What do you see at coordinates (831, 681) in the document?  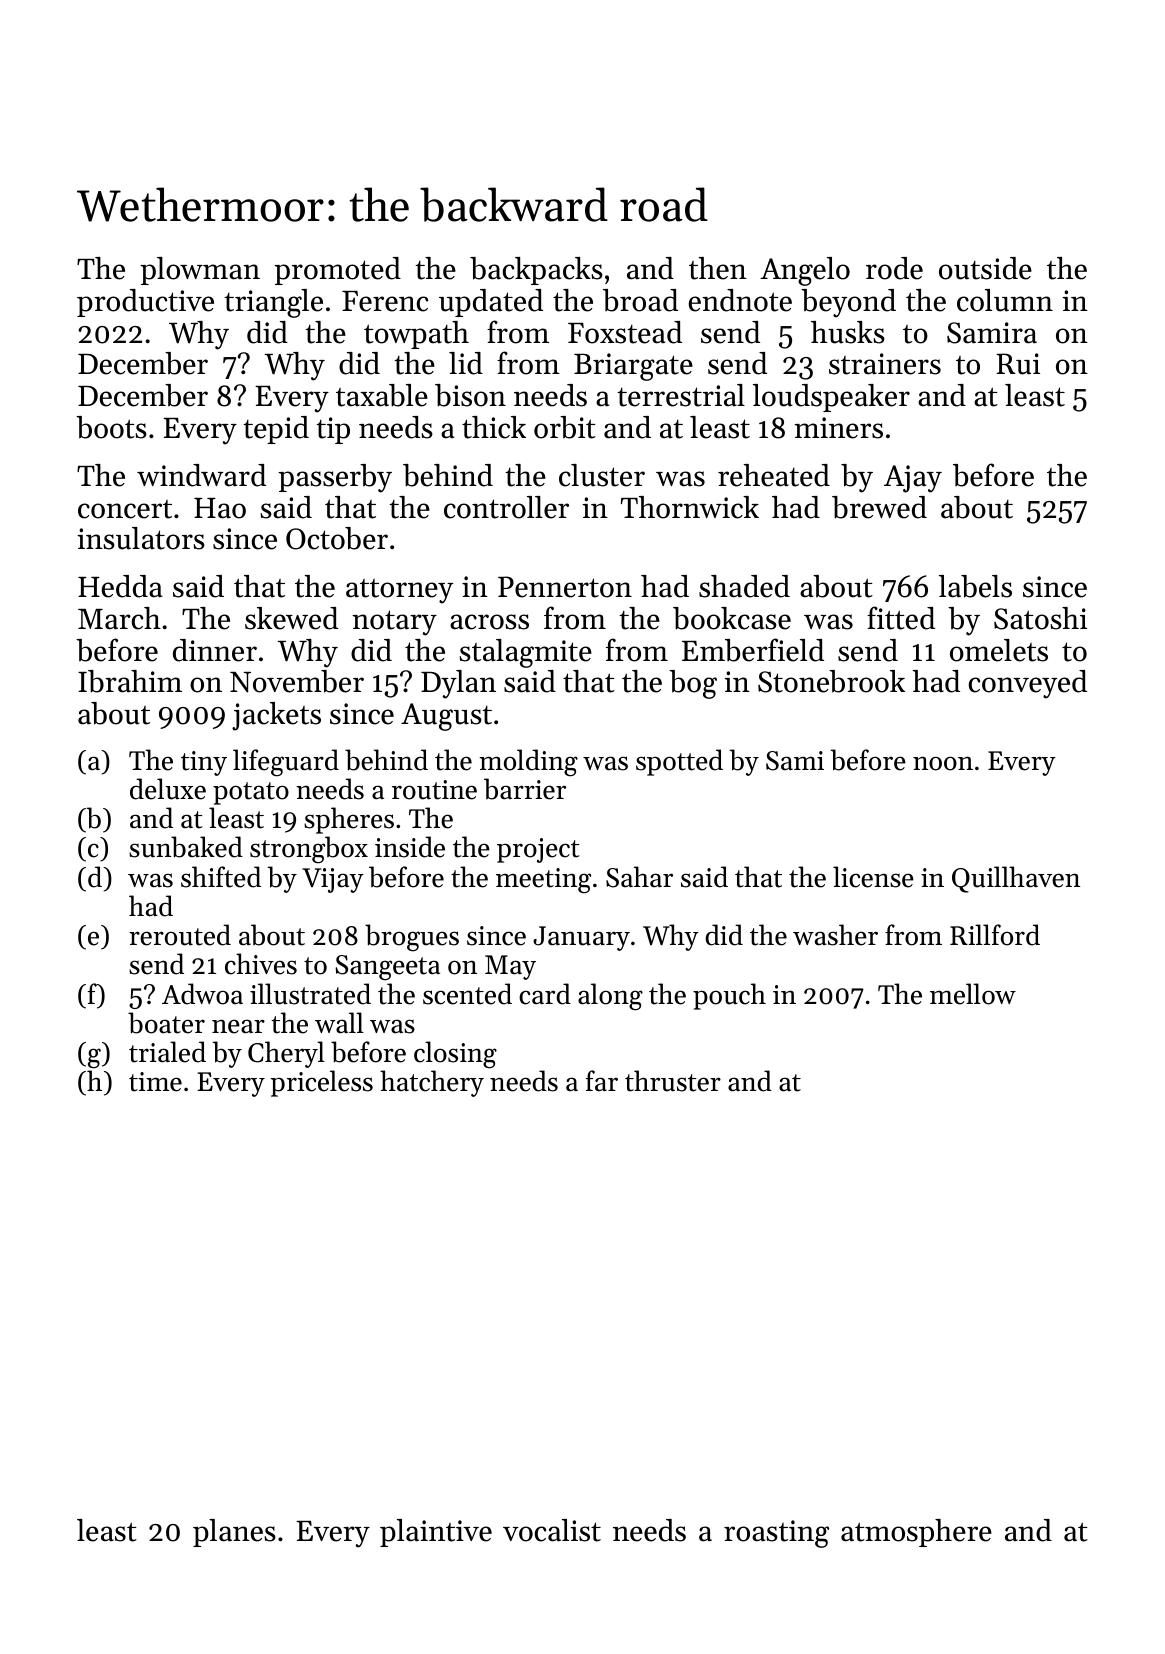 I see `Stonebrook` at bounding box center [831, 681].
